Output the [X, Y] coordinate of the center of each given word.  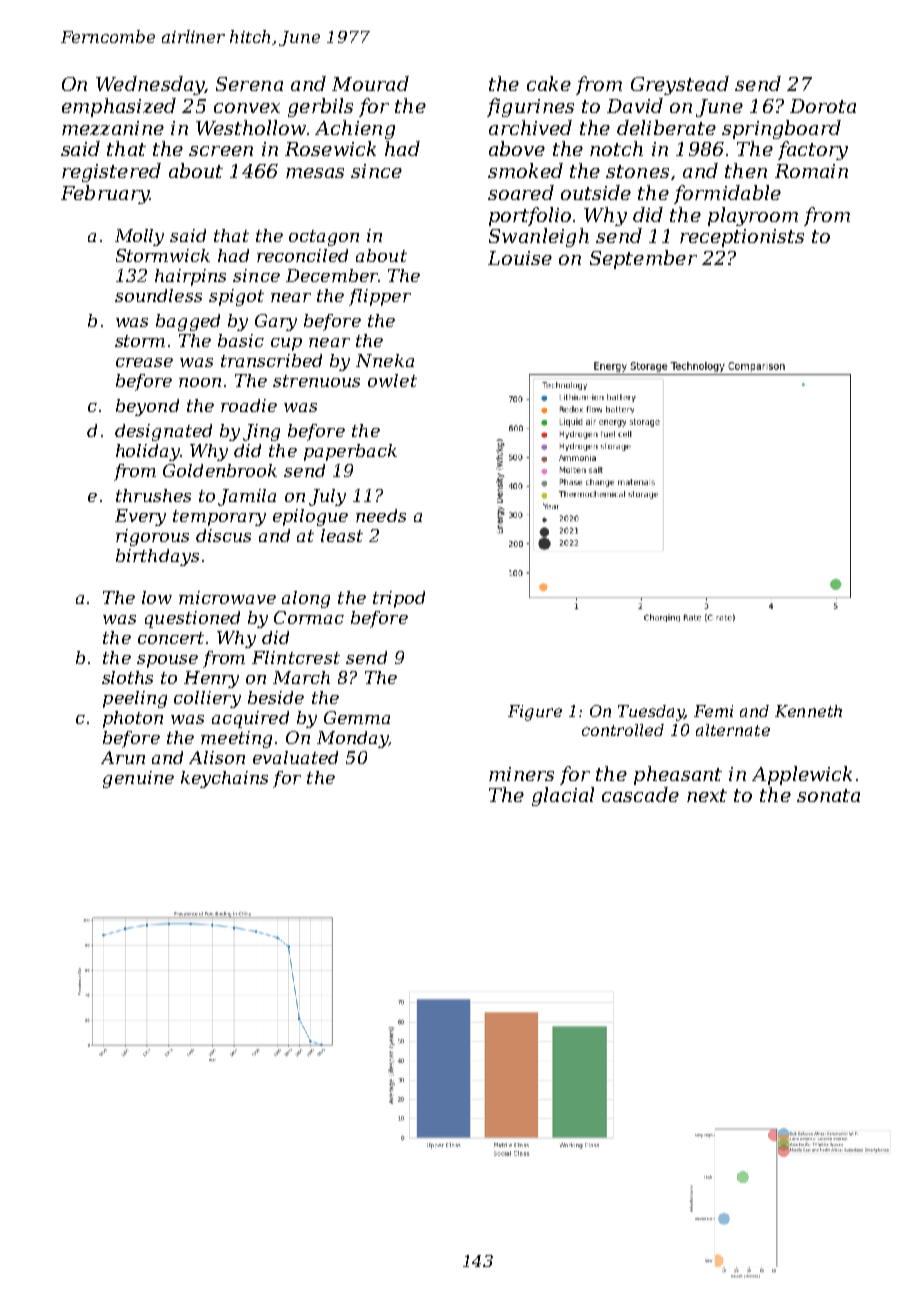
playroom [753, 216]
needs [381, 515]
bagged [188, 322]
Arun [123, 757]
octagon [324, 238]
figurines [530, 107]
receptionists [742, 238]
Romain [811, 171]
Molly [139, 237]
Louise [520, 258]
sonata [828, 795]
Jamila [247, 497]
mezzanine [113, 128]
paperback [350, 452]
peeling [135, 699]
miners [521, 774]
